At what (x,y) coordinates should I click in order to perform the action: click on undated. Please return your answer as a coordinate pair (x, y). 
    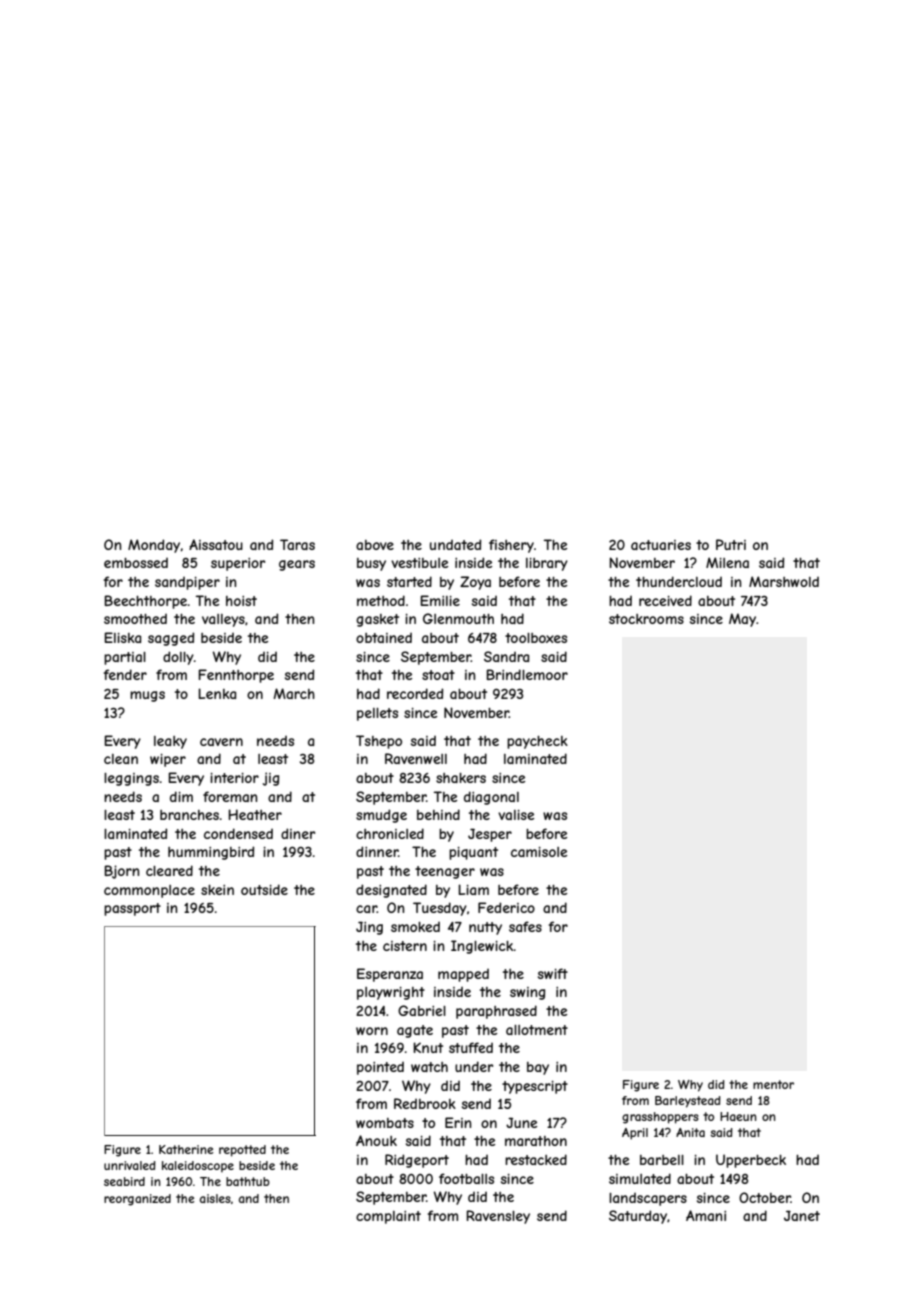
    Looking at the image, I should click on (455, 544).
